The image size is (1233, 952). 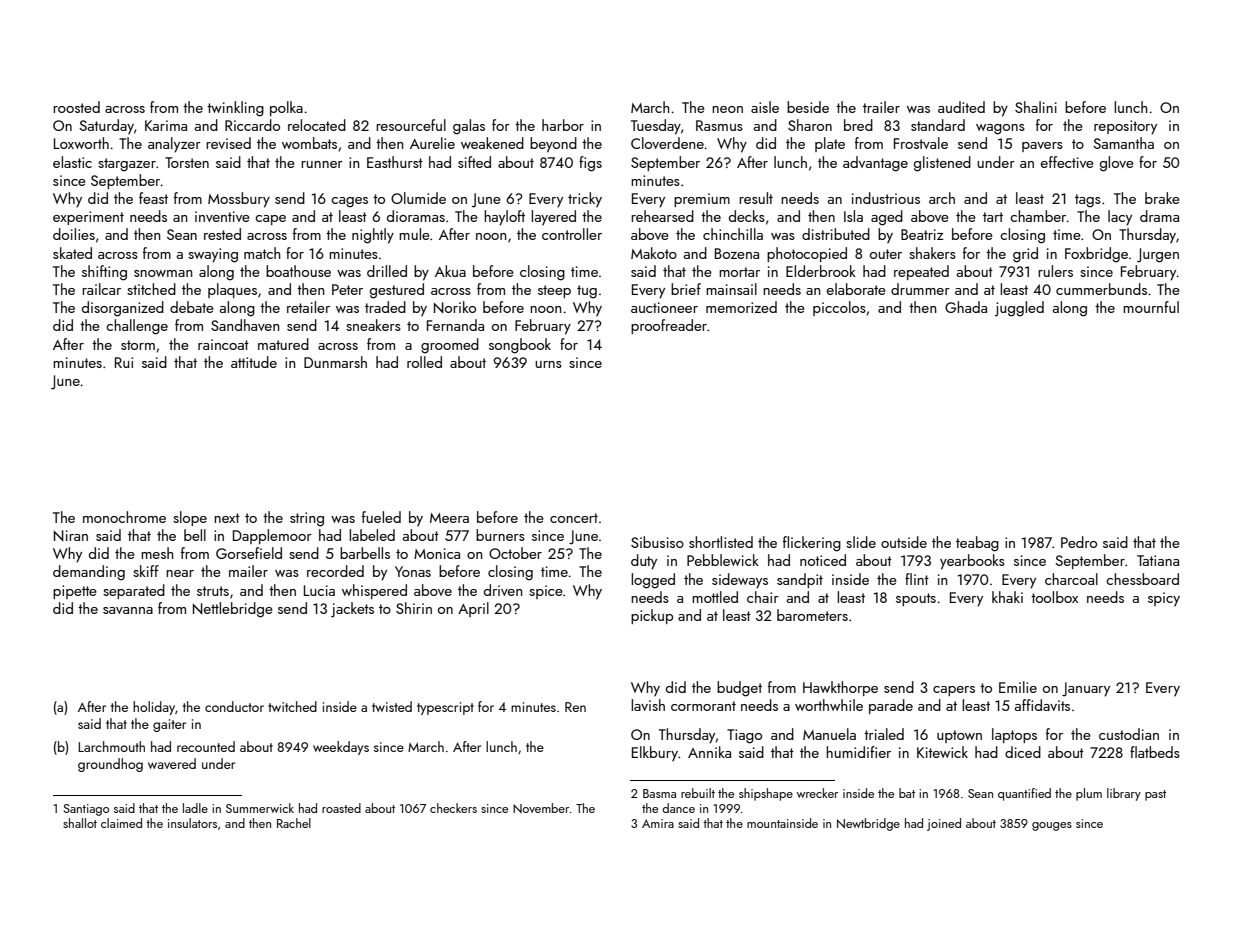 What do you see at coordinates (1014, 735) in the screenshot?
I see `laptops` at bounding box center [1014, 735].
